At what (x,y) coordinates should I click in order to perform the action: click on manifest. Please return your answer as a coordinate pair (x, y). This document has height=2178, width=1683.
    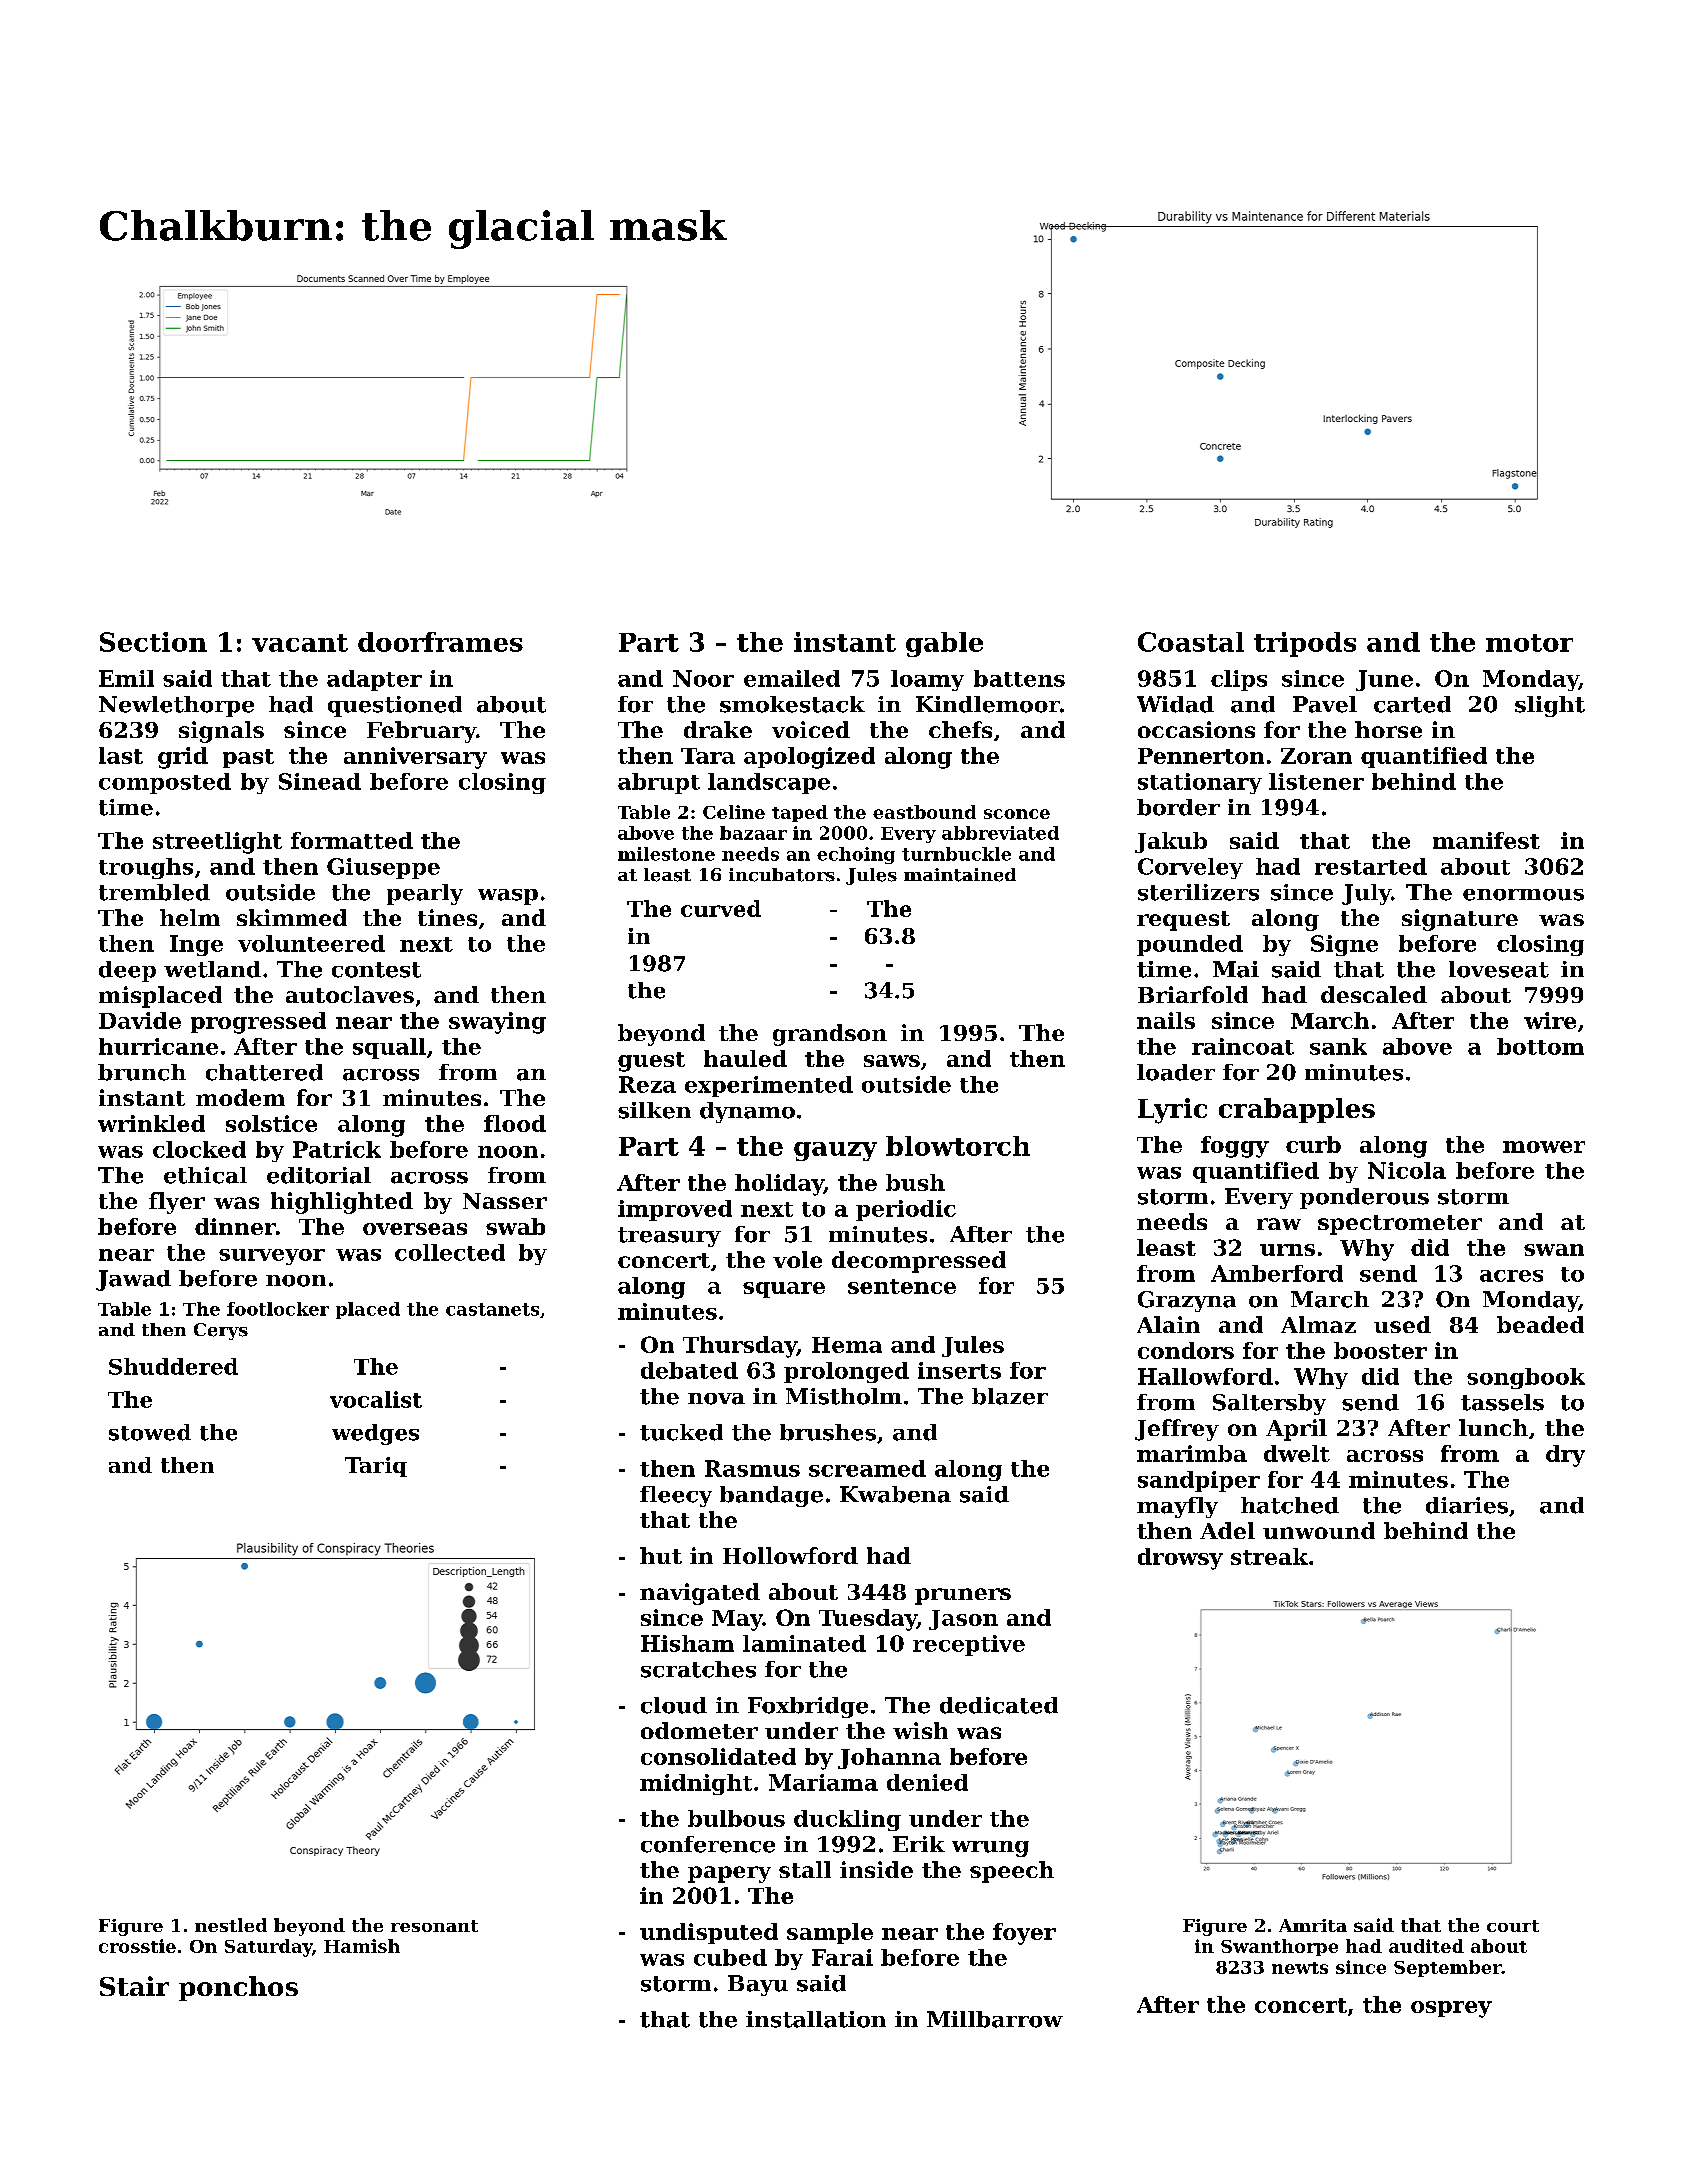
    Looking at the image, I should click on (1486, 840).
